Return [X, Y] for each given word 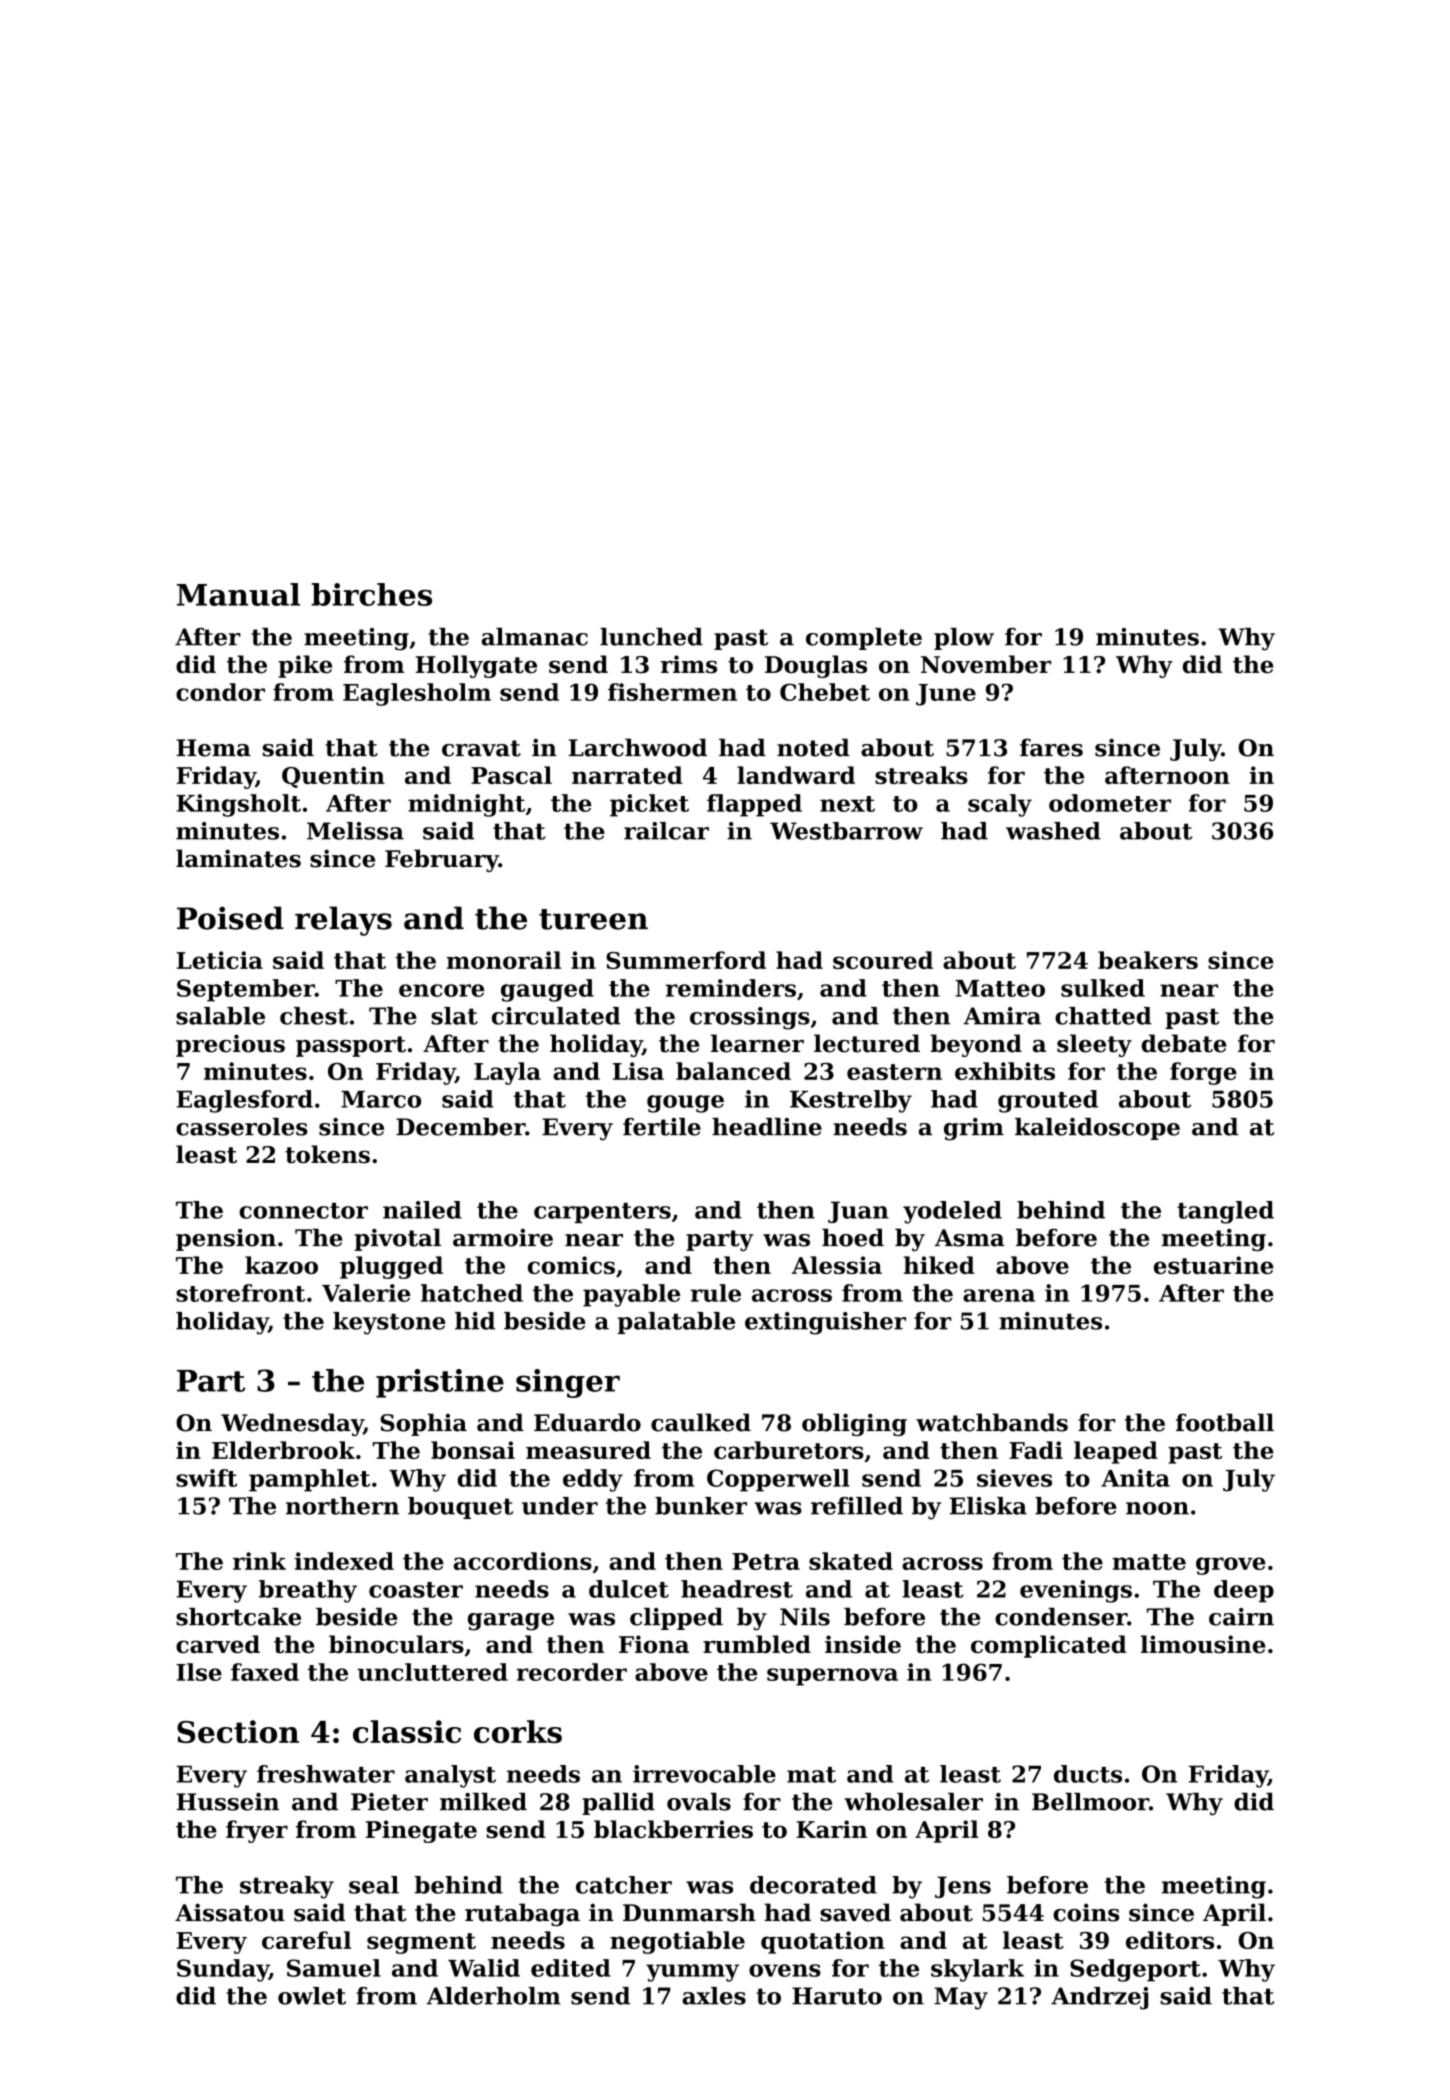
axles [714, 1996]
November [986, 664]
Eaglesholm [417, 694]
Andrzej [1099, 1998]
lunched [651, 637]
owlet [312, 1996]
